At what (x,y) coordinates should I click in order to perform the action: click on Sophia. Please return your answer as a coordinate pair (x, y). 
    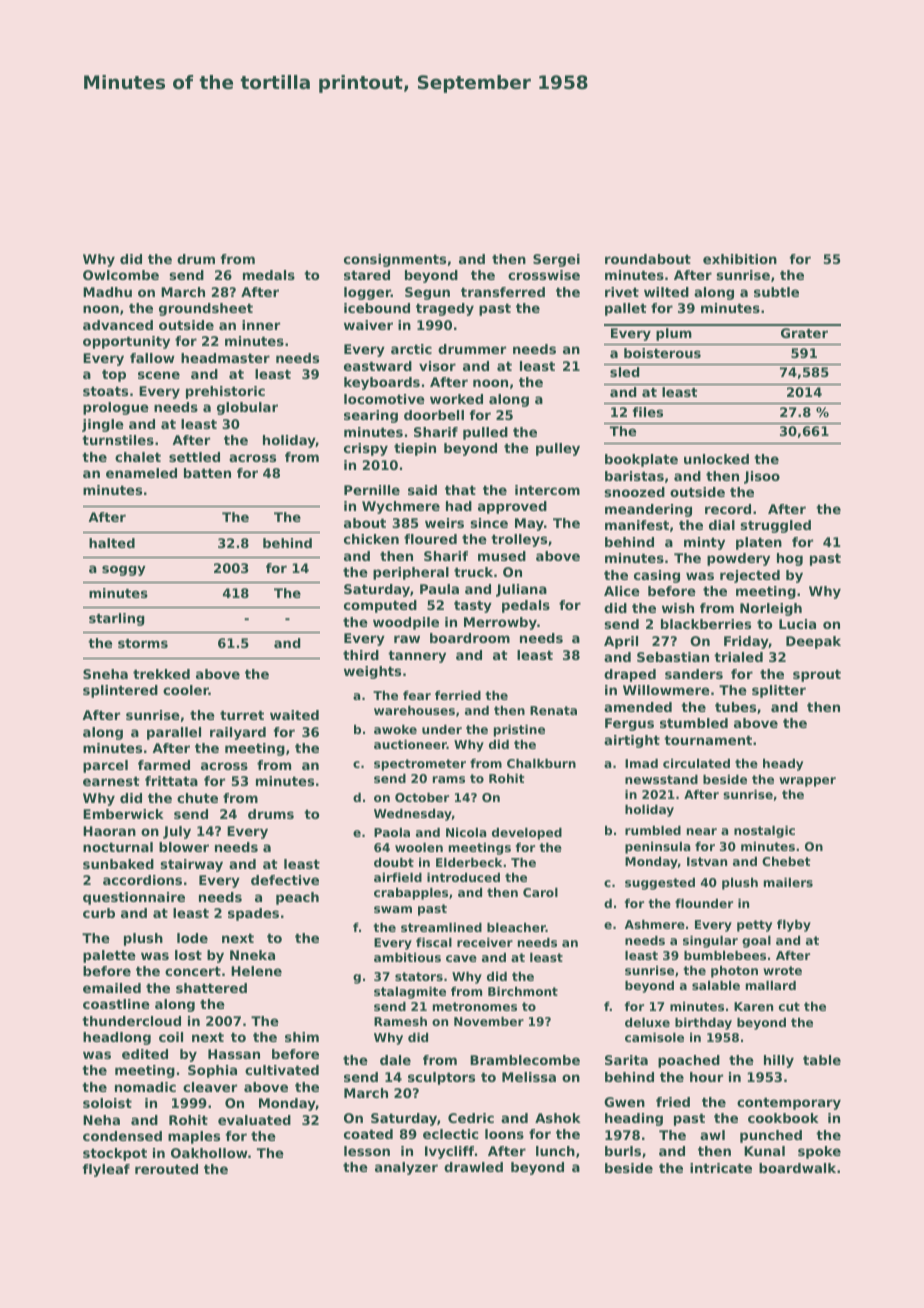
    Looking at the image, I should click on (212, 1071).
